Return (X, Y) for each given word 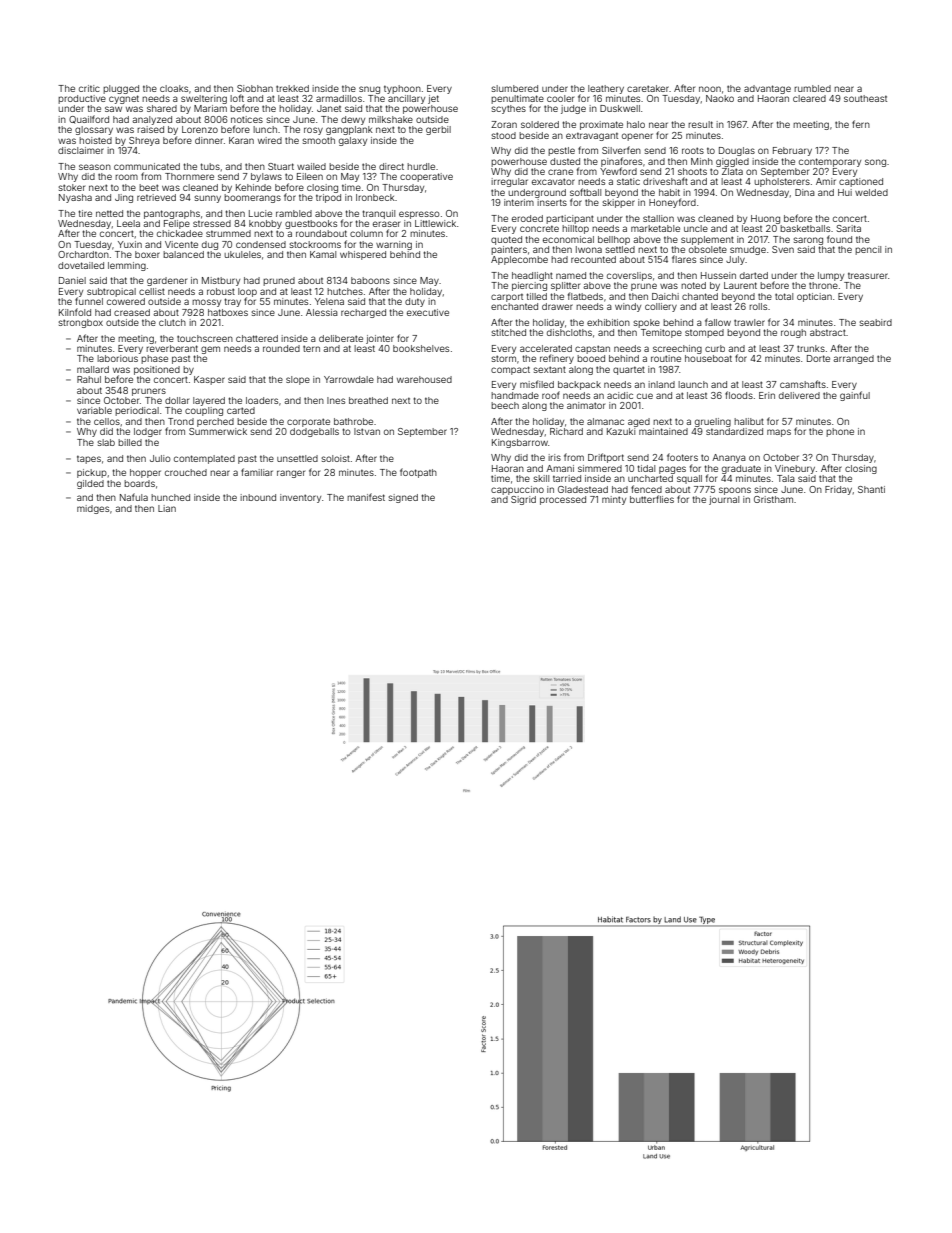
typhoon (402, 89)
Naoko (720, 98)
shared (162, 108)
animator (586, 405)
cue (645, 396)
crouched (186, 472)
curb (715, 348)
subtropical (111, 292)
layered (209, 401)
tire (85, 213)
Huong (765, 219)
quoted (506, 240)
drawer (557, 306)
